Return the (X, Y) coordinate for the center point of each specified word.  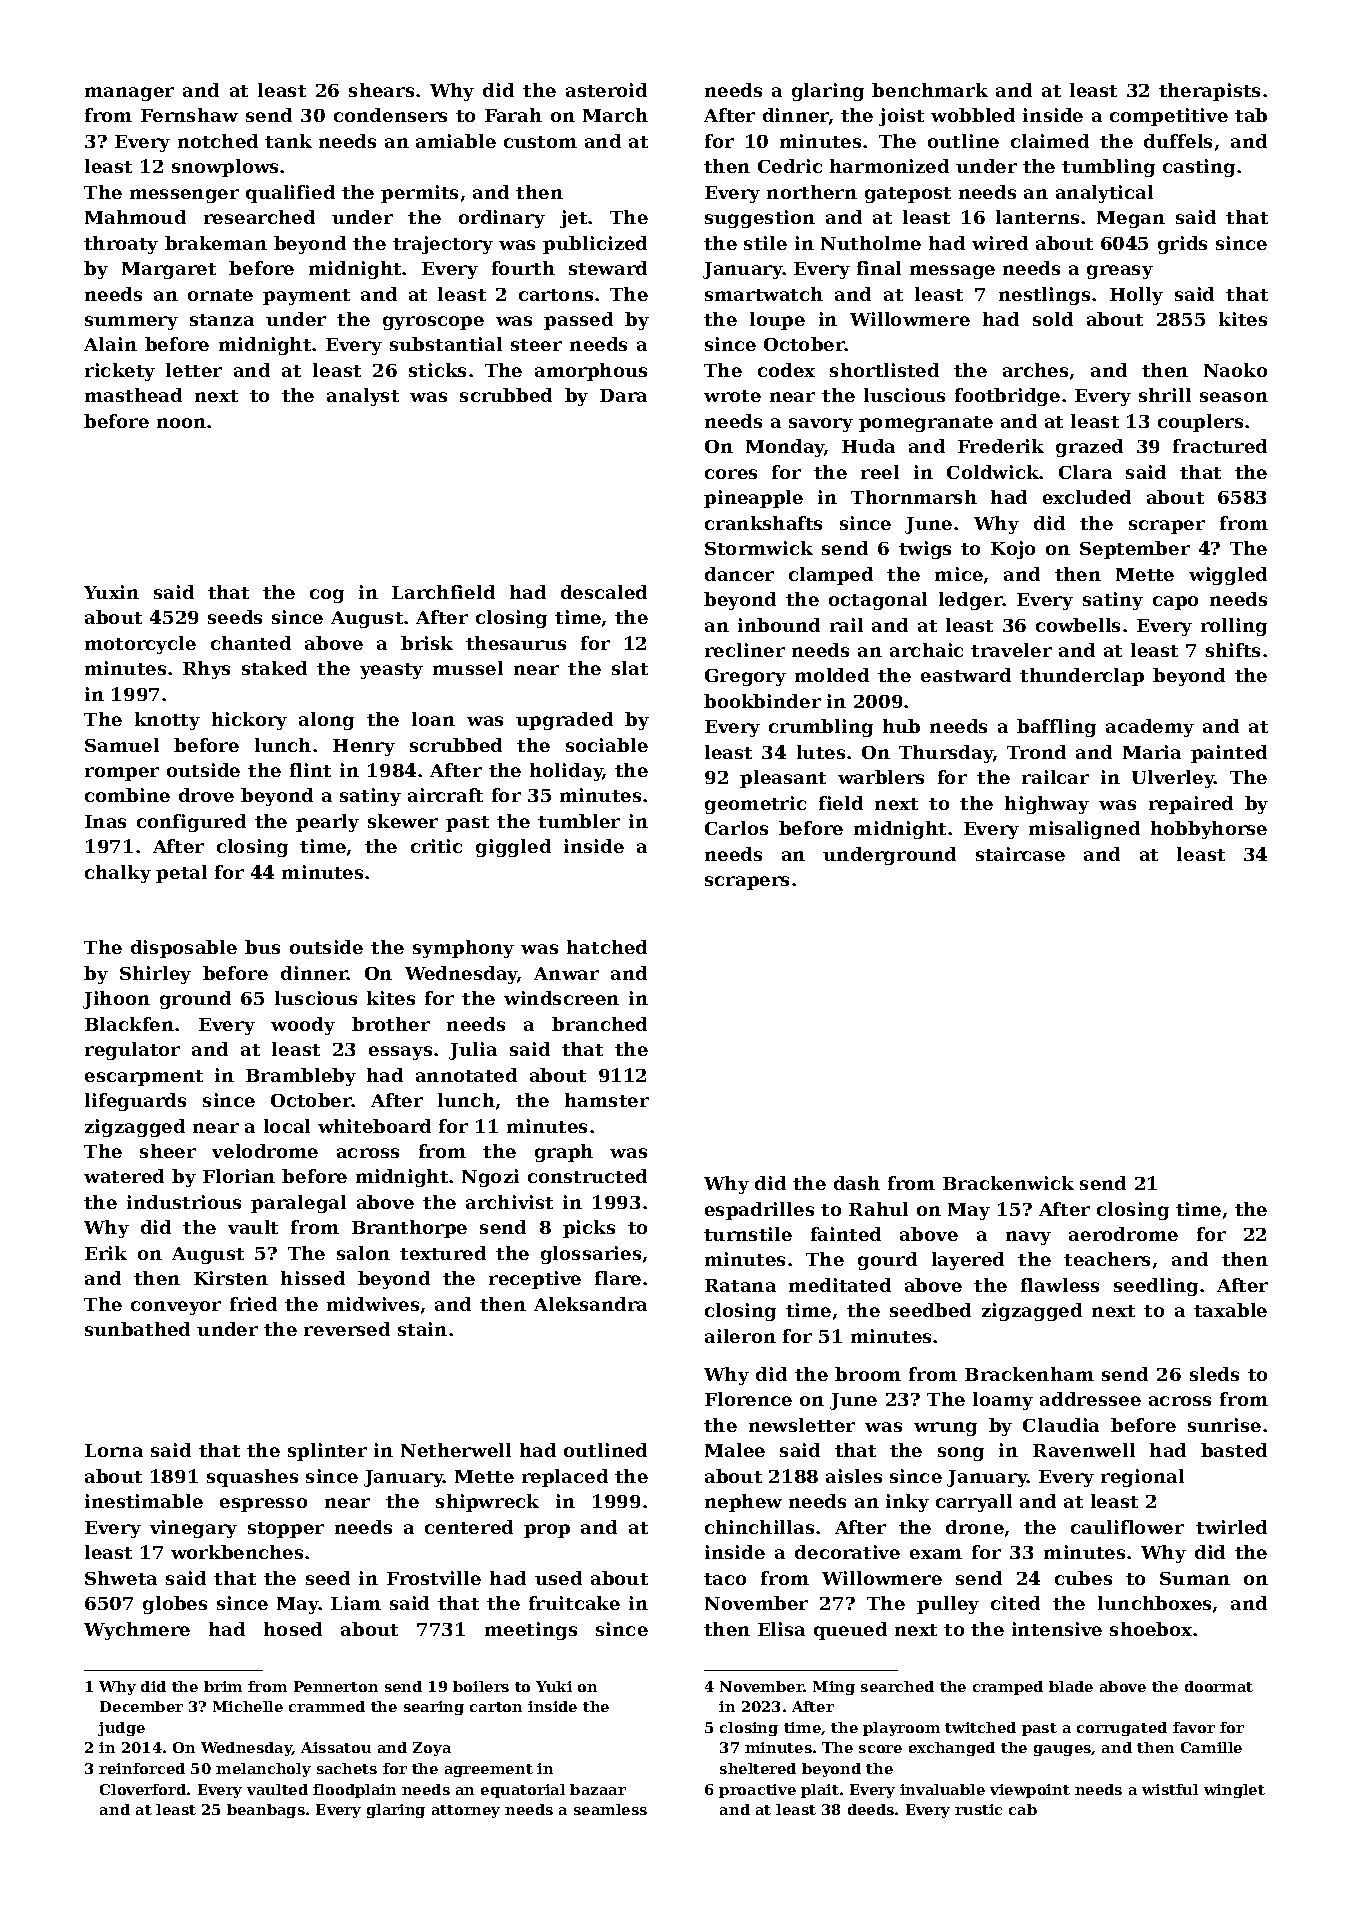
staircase (1020, 854)
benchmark (930, 90)
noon (181, 423)
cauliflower (1127, 1527)
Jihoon (116, 1000)
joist (901, 117)
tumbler (579, 821)
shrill (1165, 395)
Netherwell (456, 1450)
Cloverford (143, 1789)
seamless (610, 1809)
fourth (523, 268)
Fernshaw (189, 115)
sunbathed (137, 1329)
